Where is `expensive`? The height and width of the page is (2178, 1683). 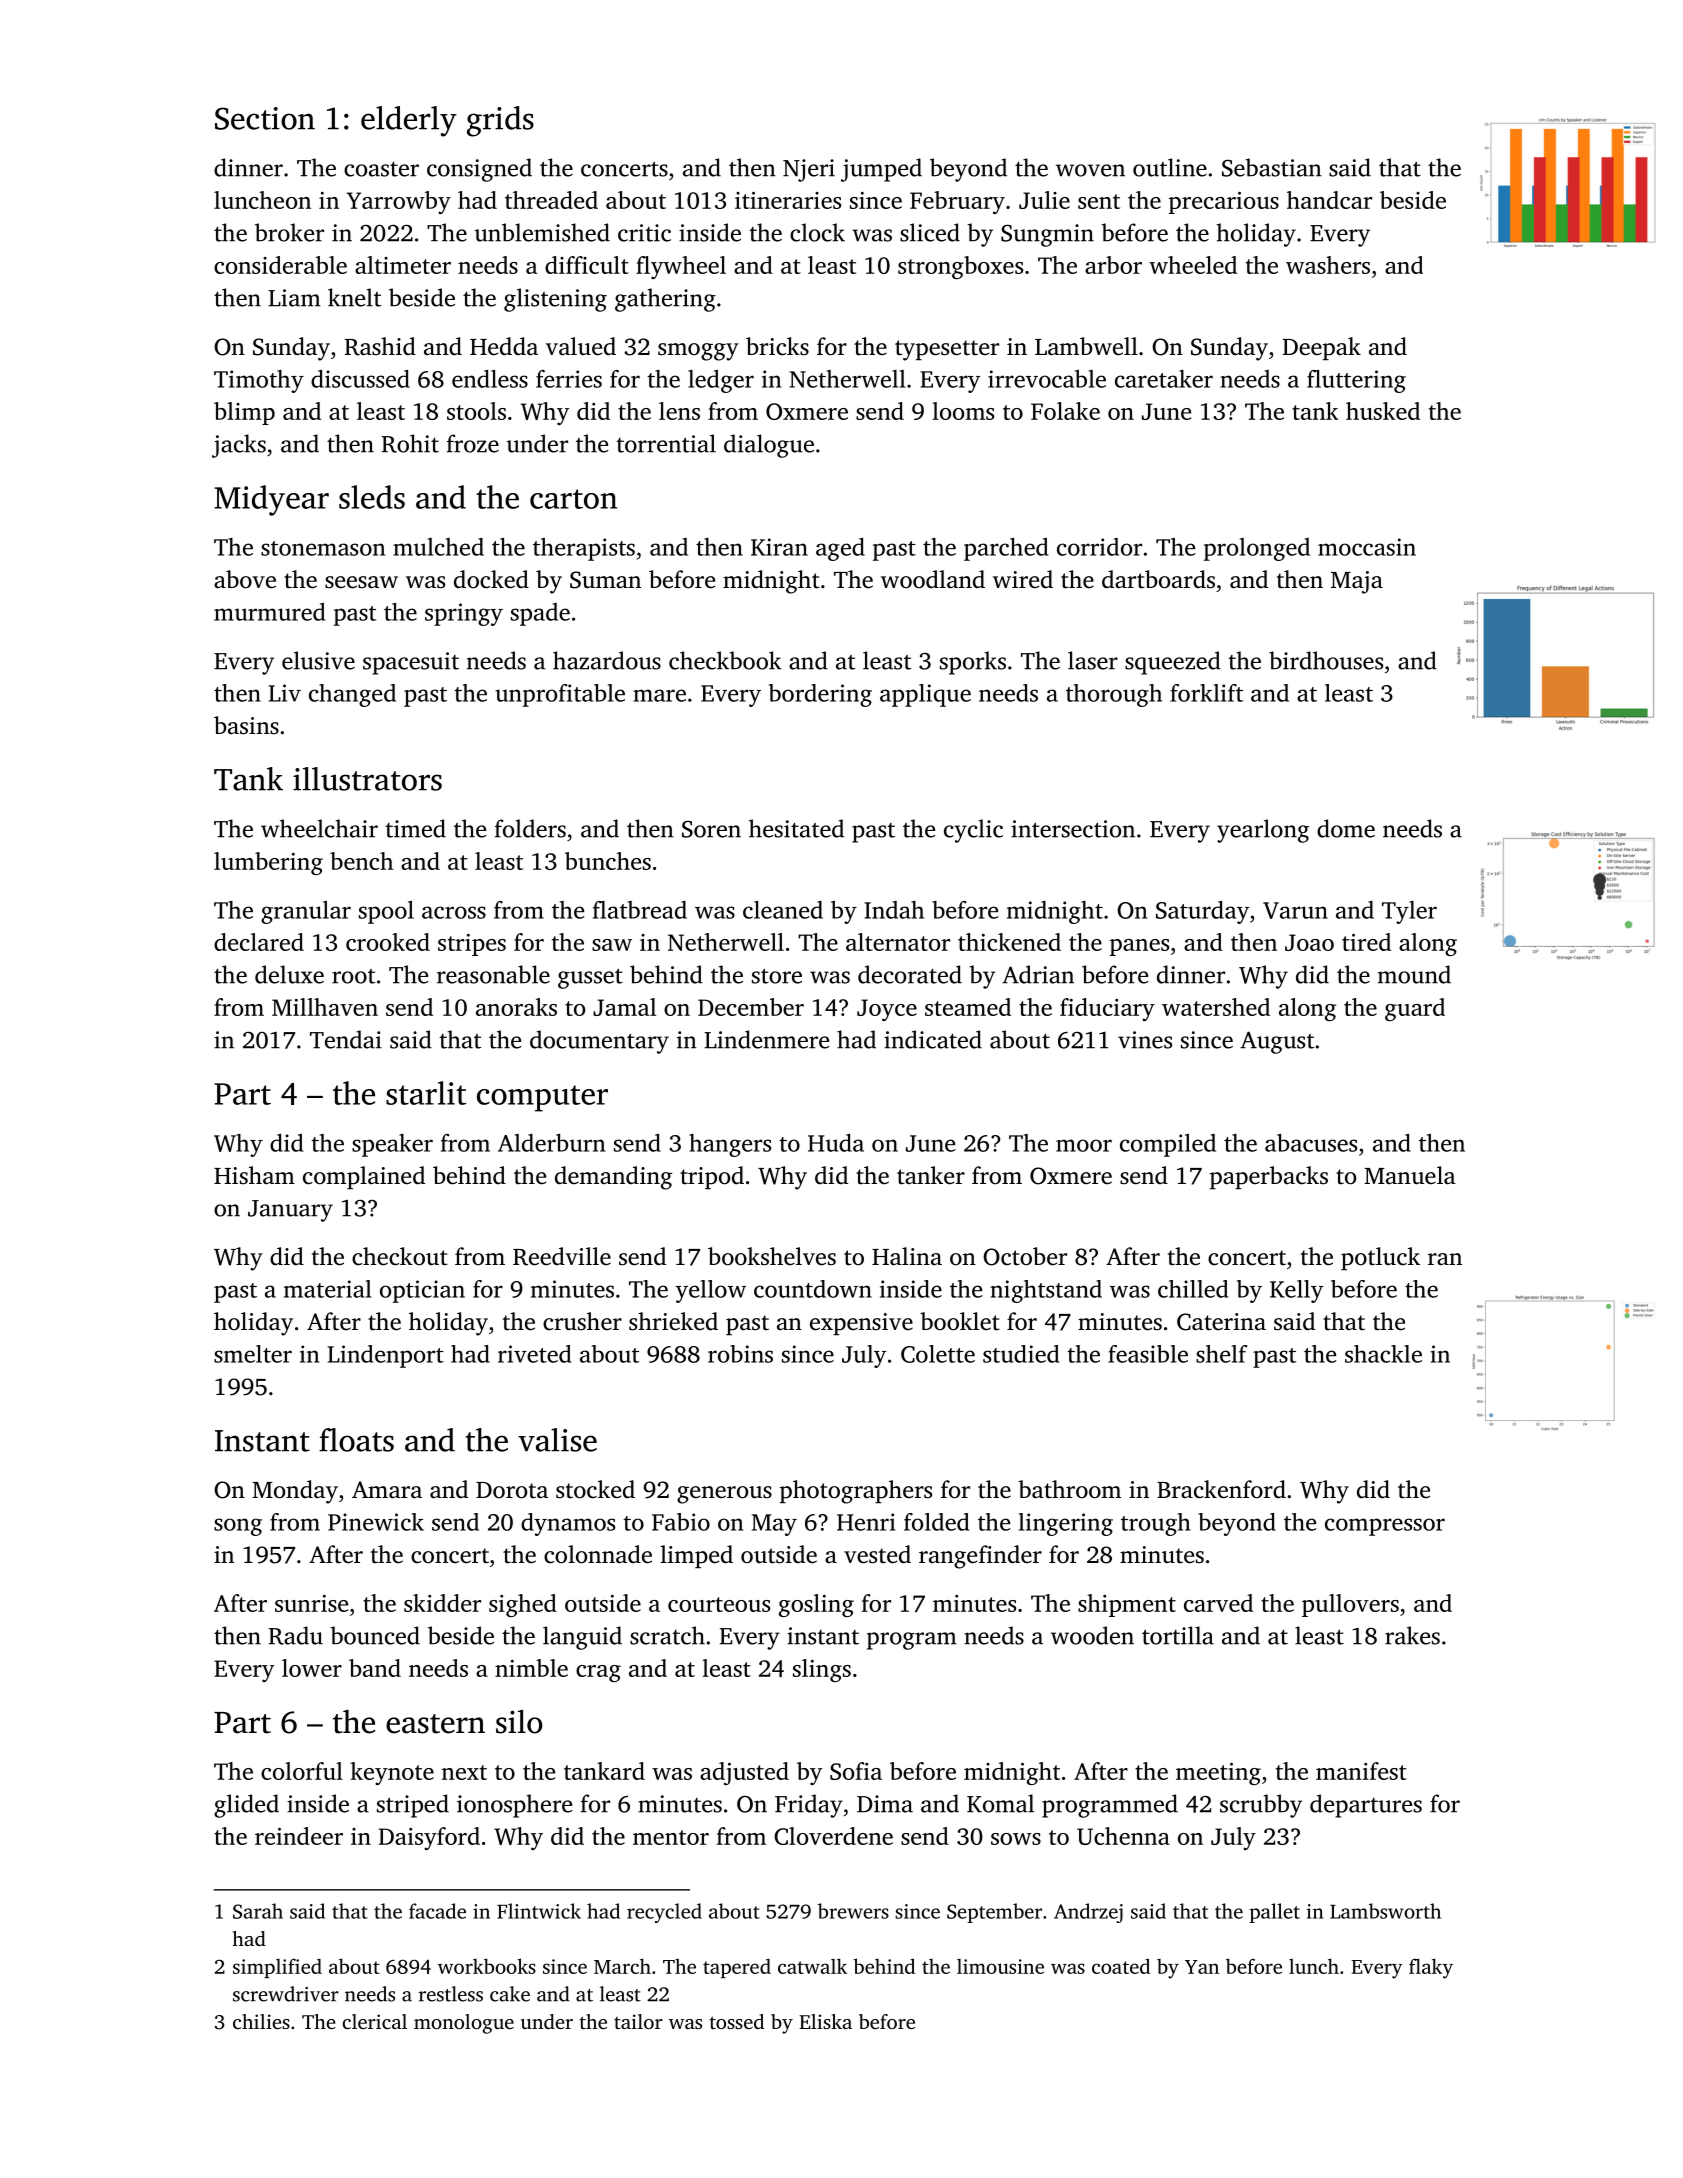 expensive is located at coordinates (861, 1324).
